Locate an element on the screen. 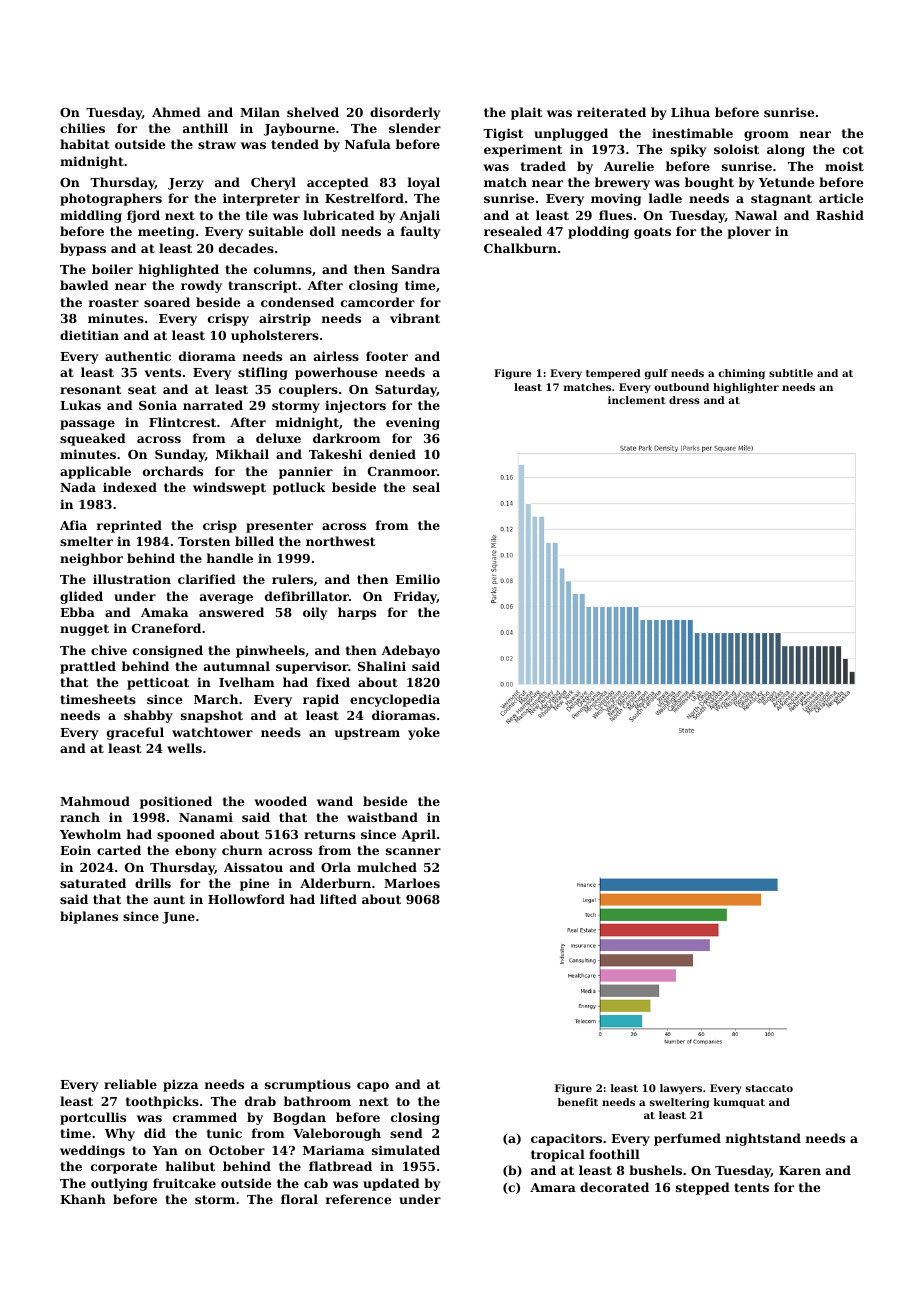 The width and height of the screenshot is (924, 1308). petticoat is located at coordinates (158, 683).
